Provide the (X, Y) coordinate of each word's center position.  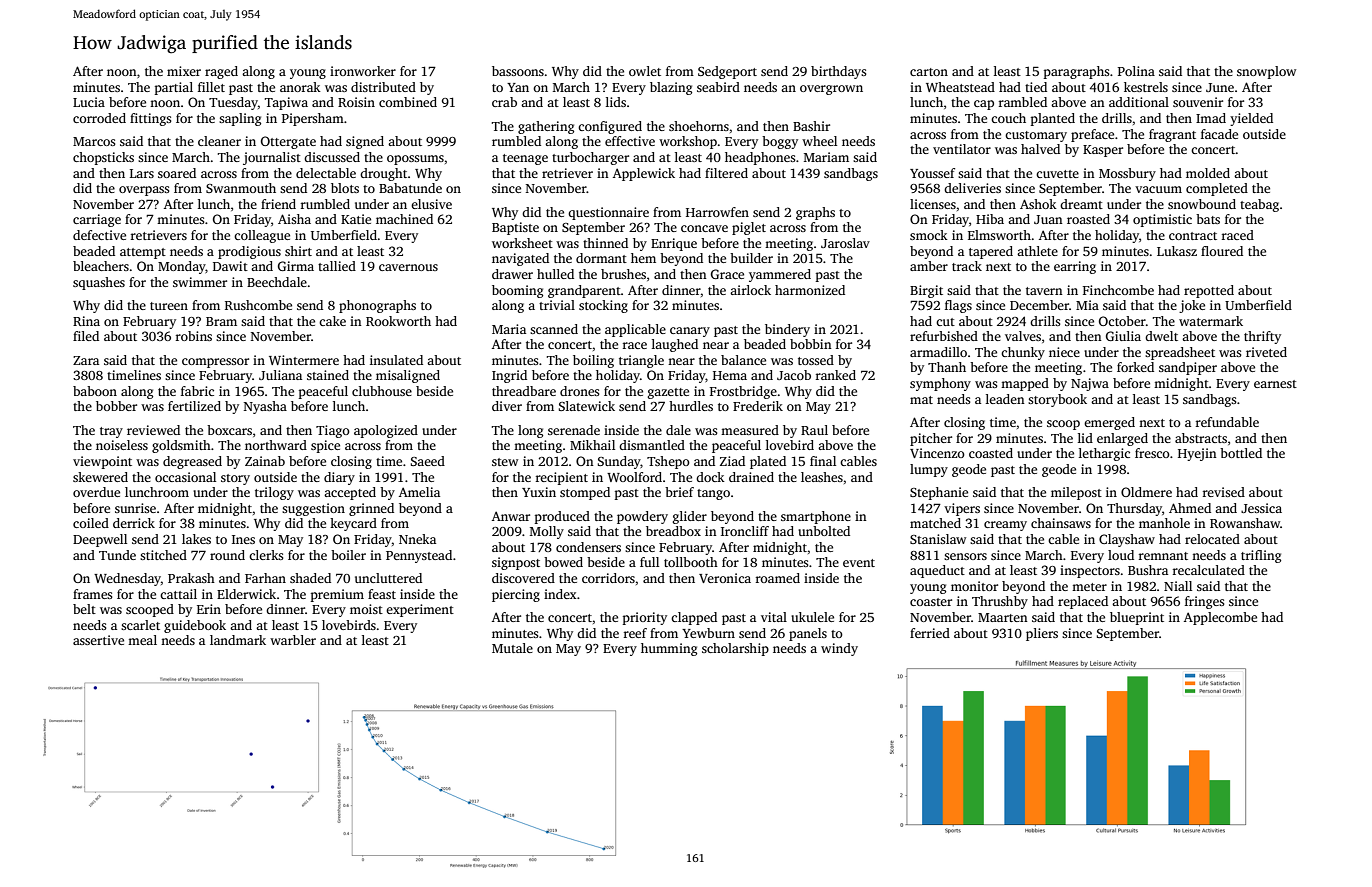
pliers (1042, 634)
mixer (184, 71)
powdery (642, 517)
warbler (293, 640)
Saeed (428, 461)
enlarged (1122, 439)
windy (839, 649)
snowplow (1266, 72)
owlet (645, 71)
